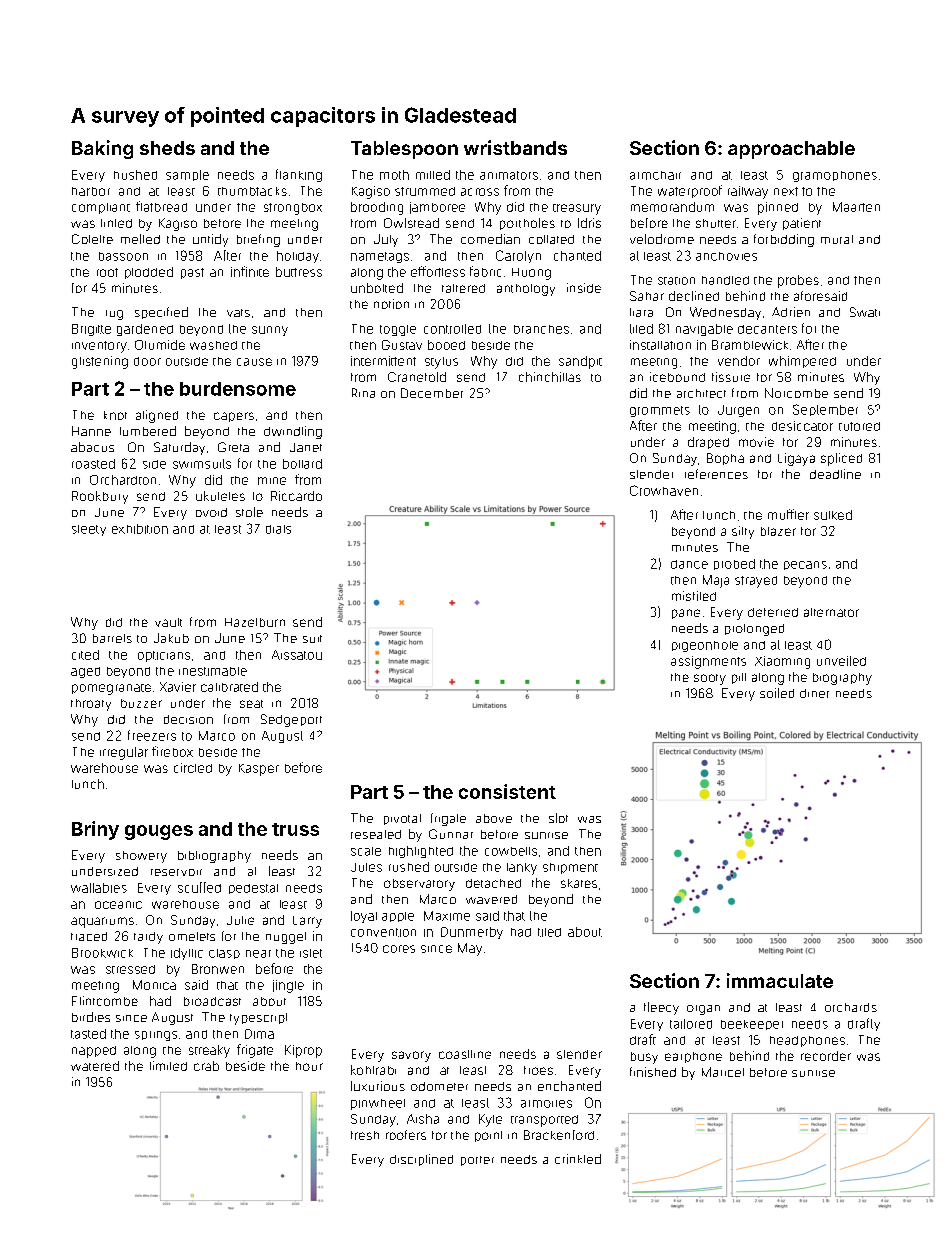 This document has height=1233, width=952. I want to click on animators, so click(509, 175).
